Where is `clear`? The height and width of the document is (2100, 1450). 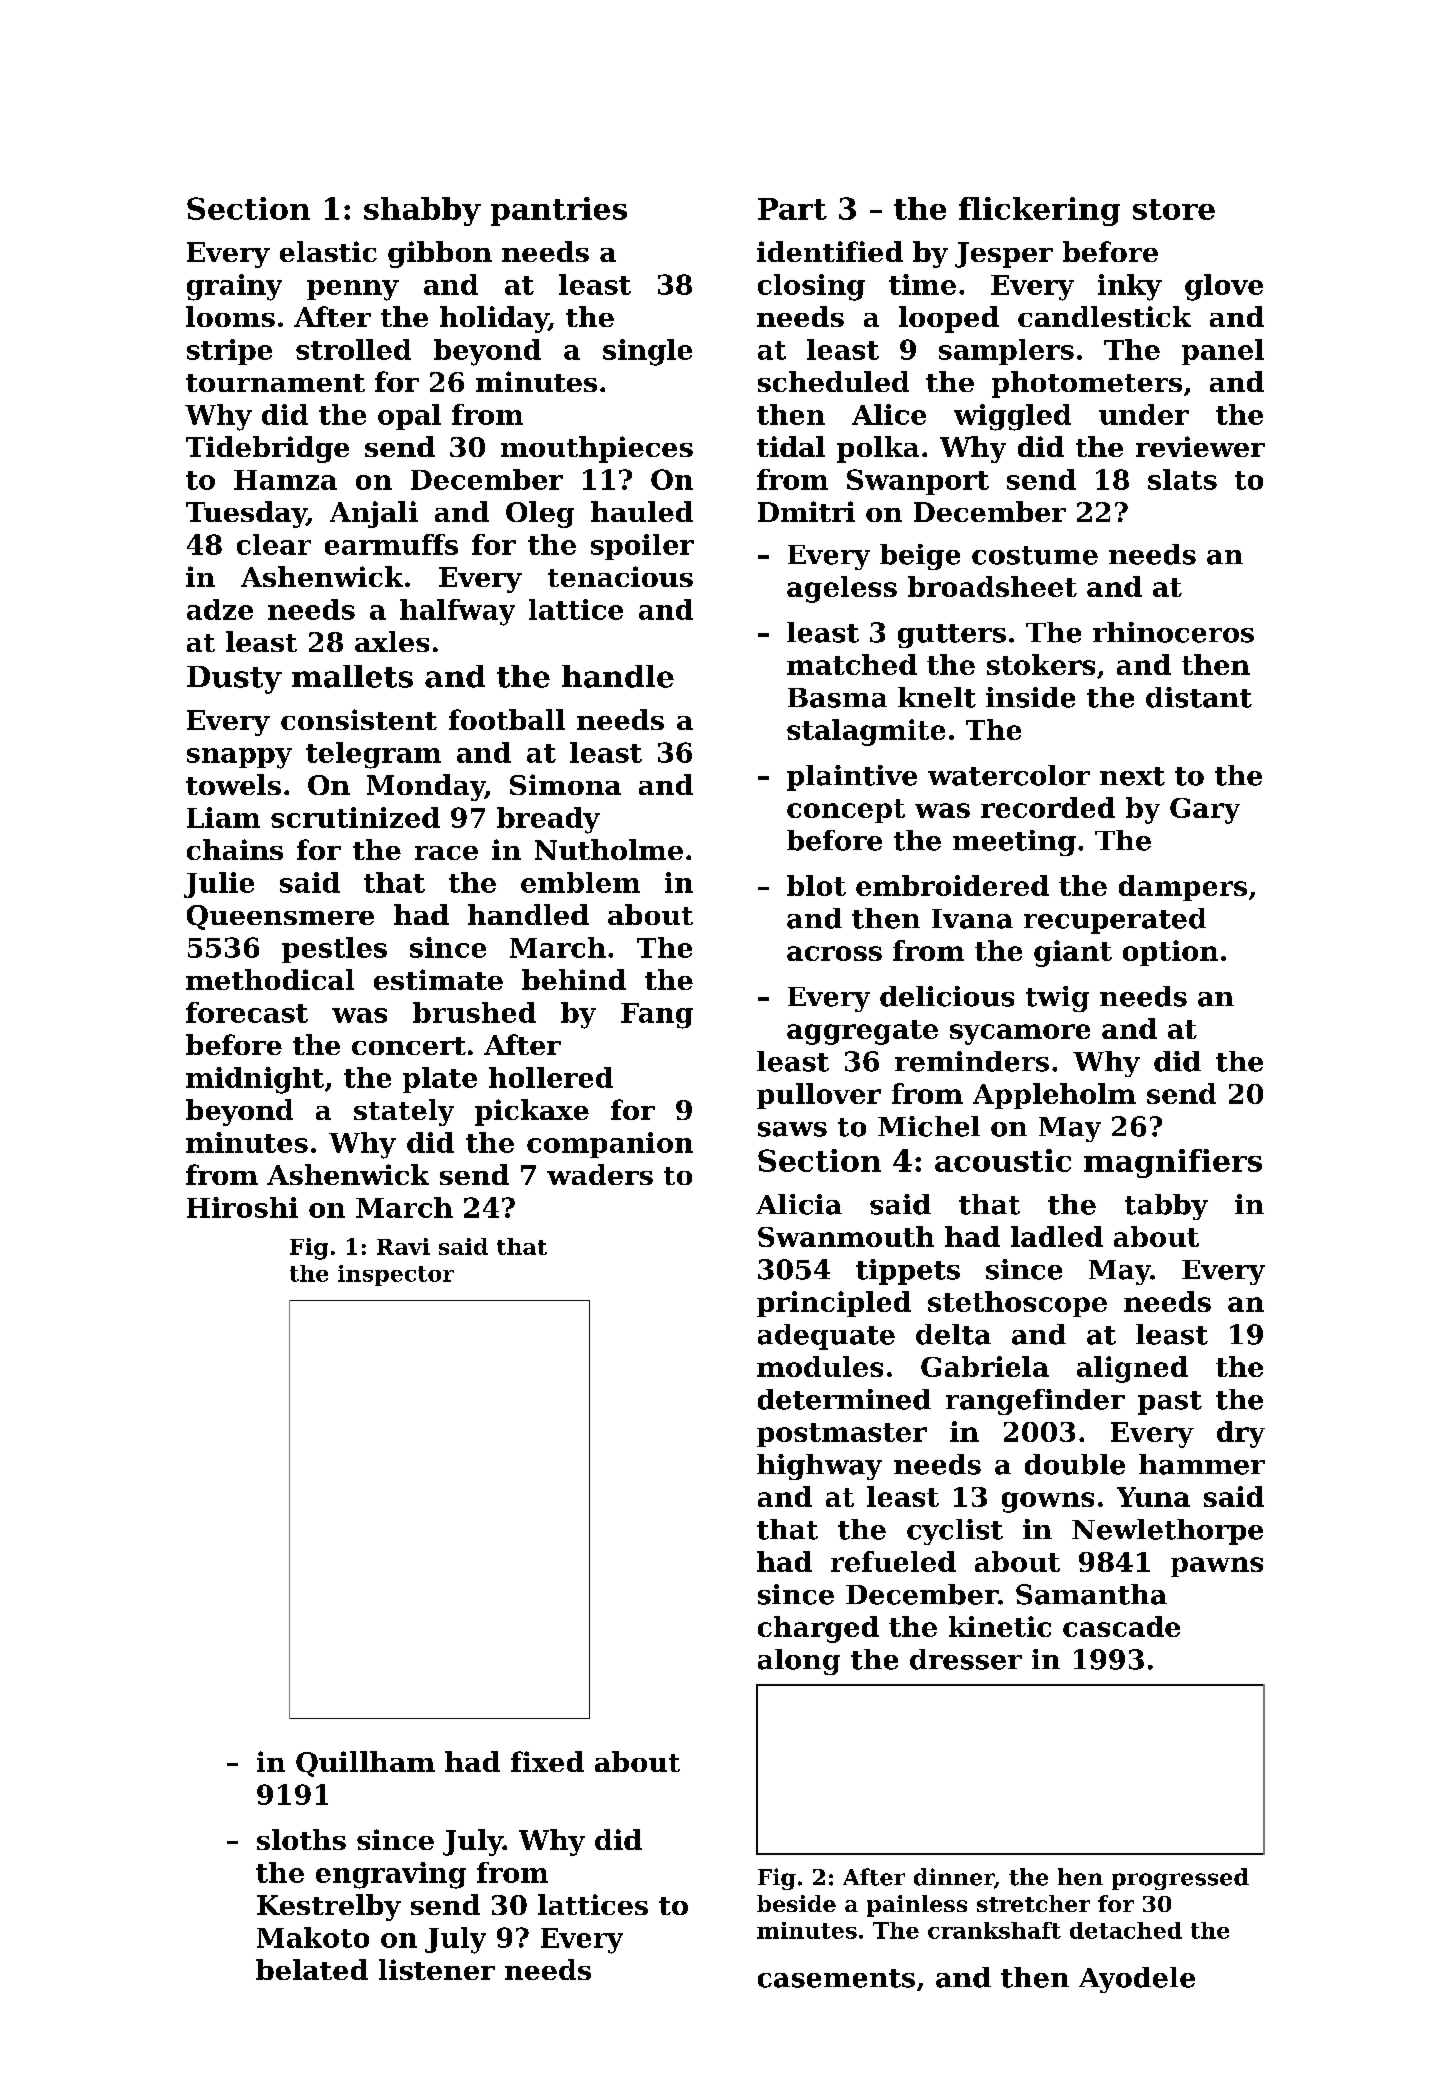 clear is located at coordinates (274, 544).
